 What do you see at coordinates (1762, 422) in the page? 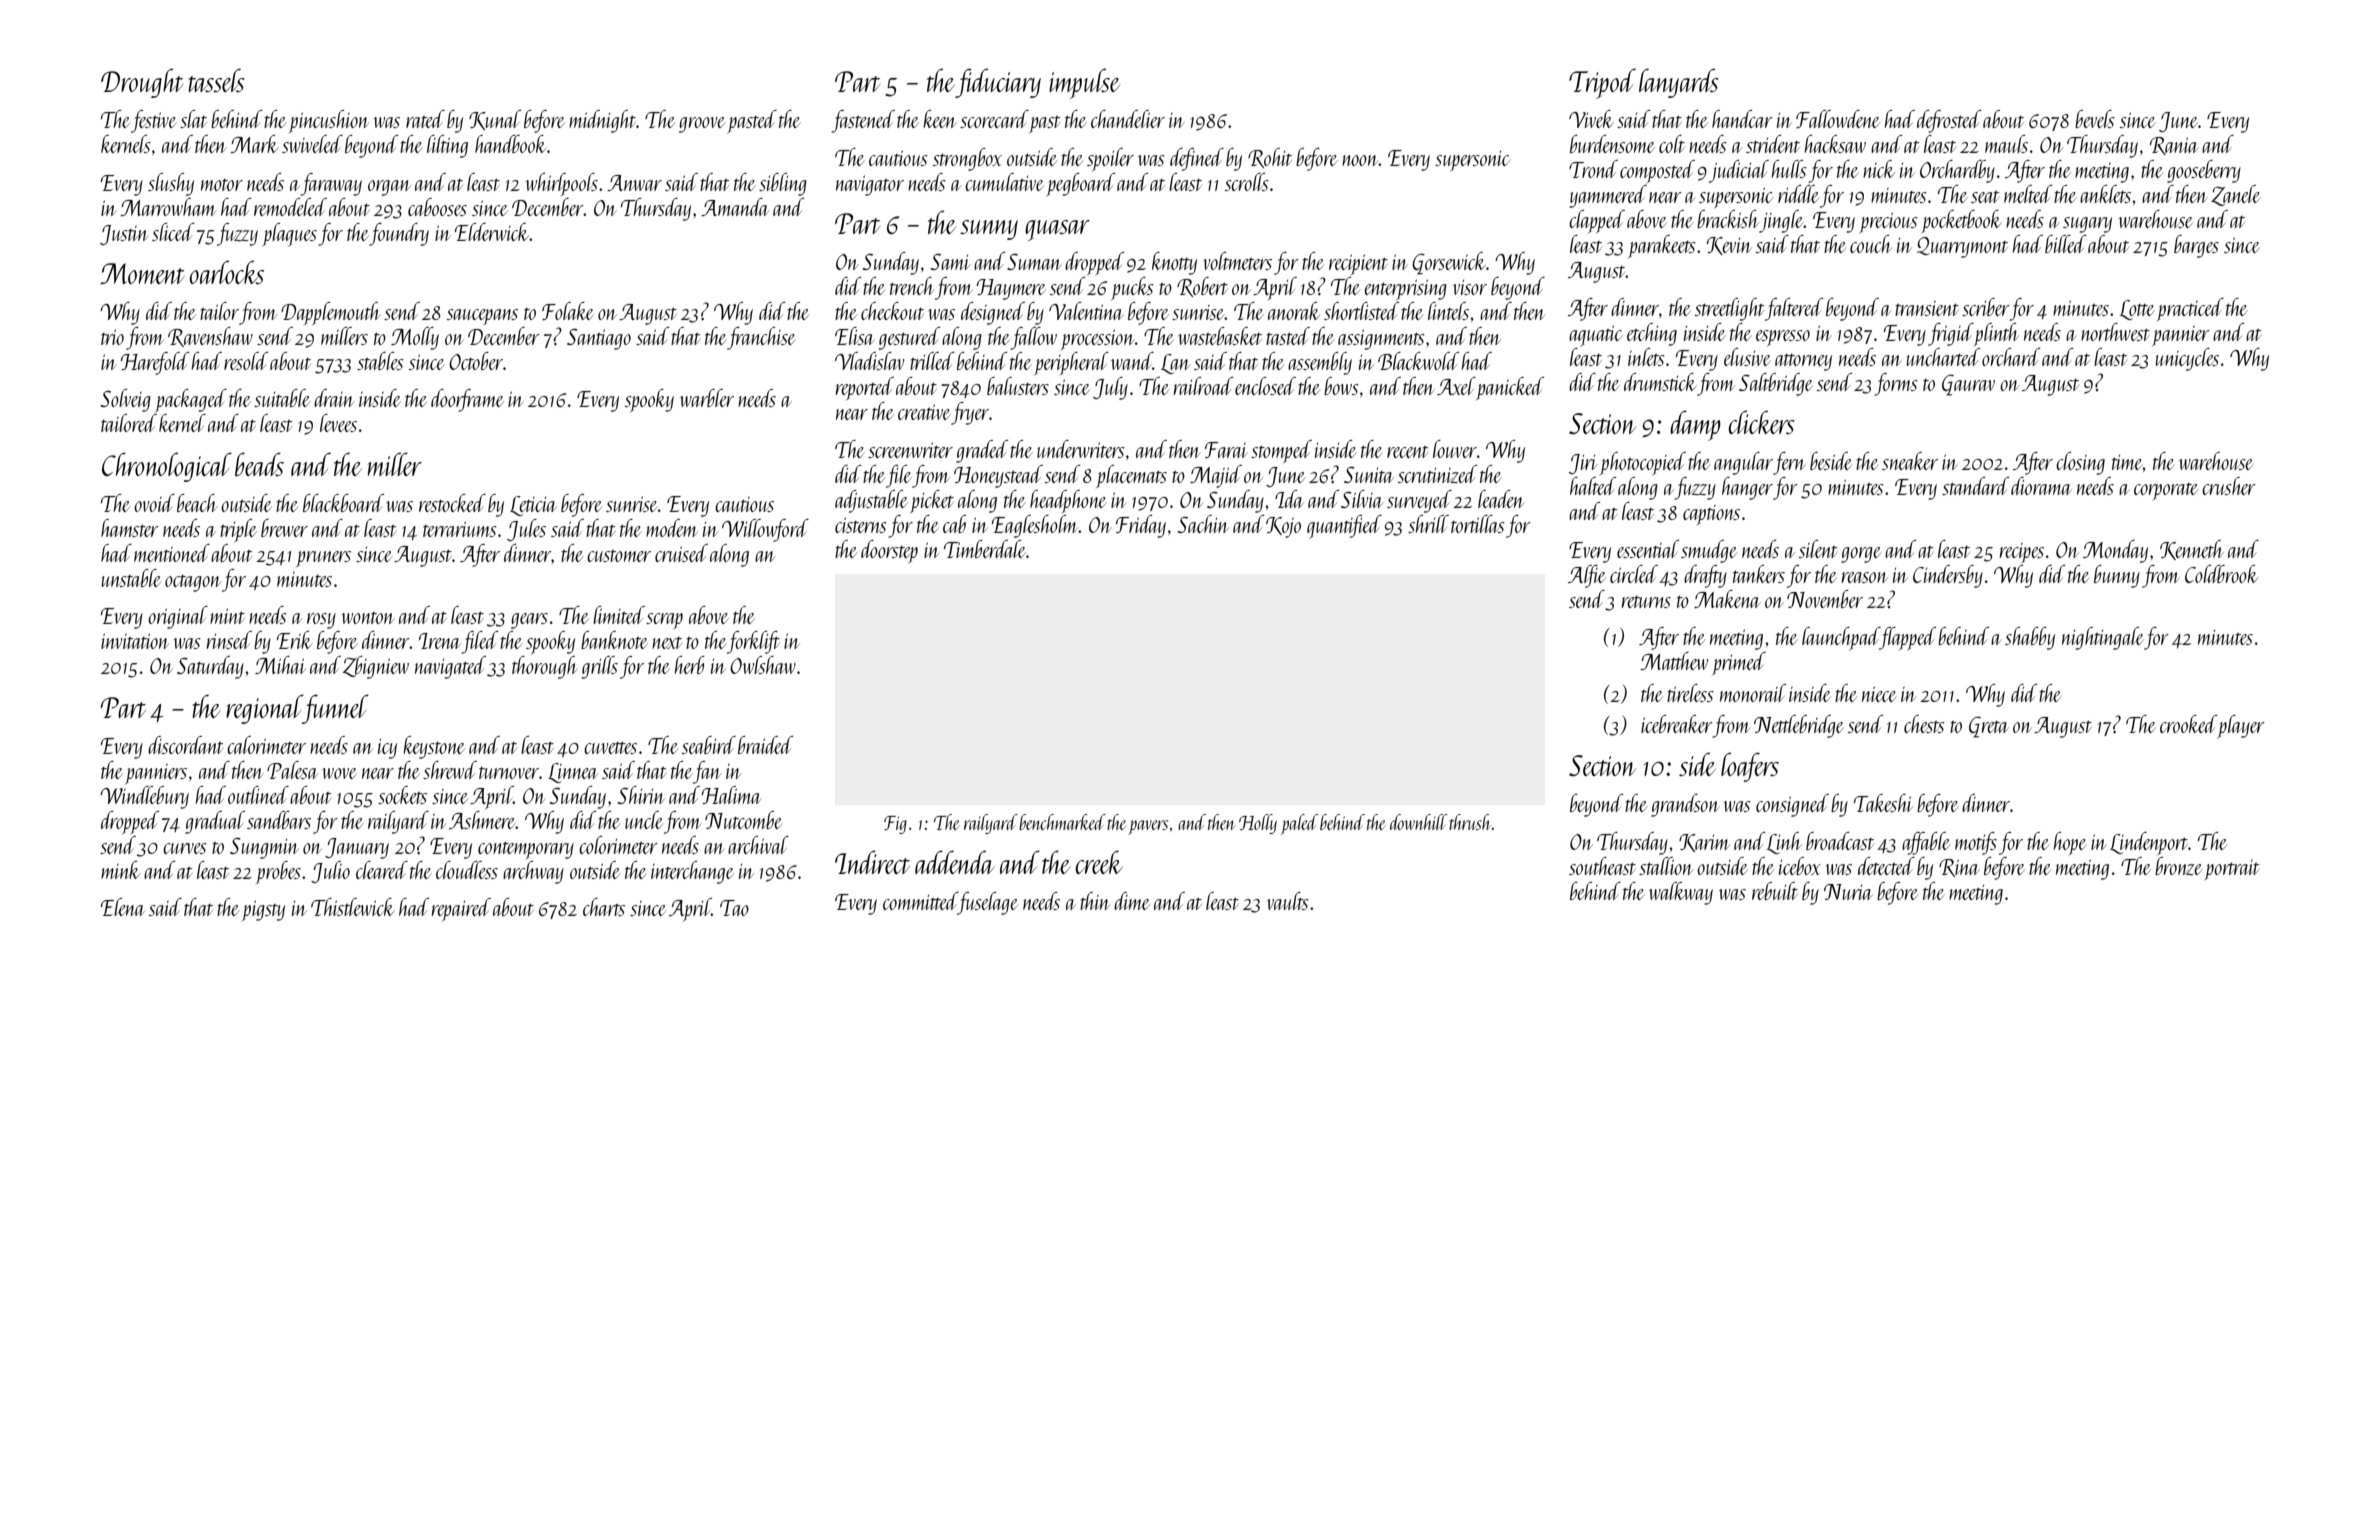
I see `clickers` at bounding box center [1762, 422].
